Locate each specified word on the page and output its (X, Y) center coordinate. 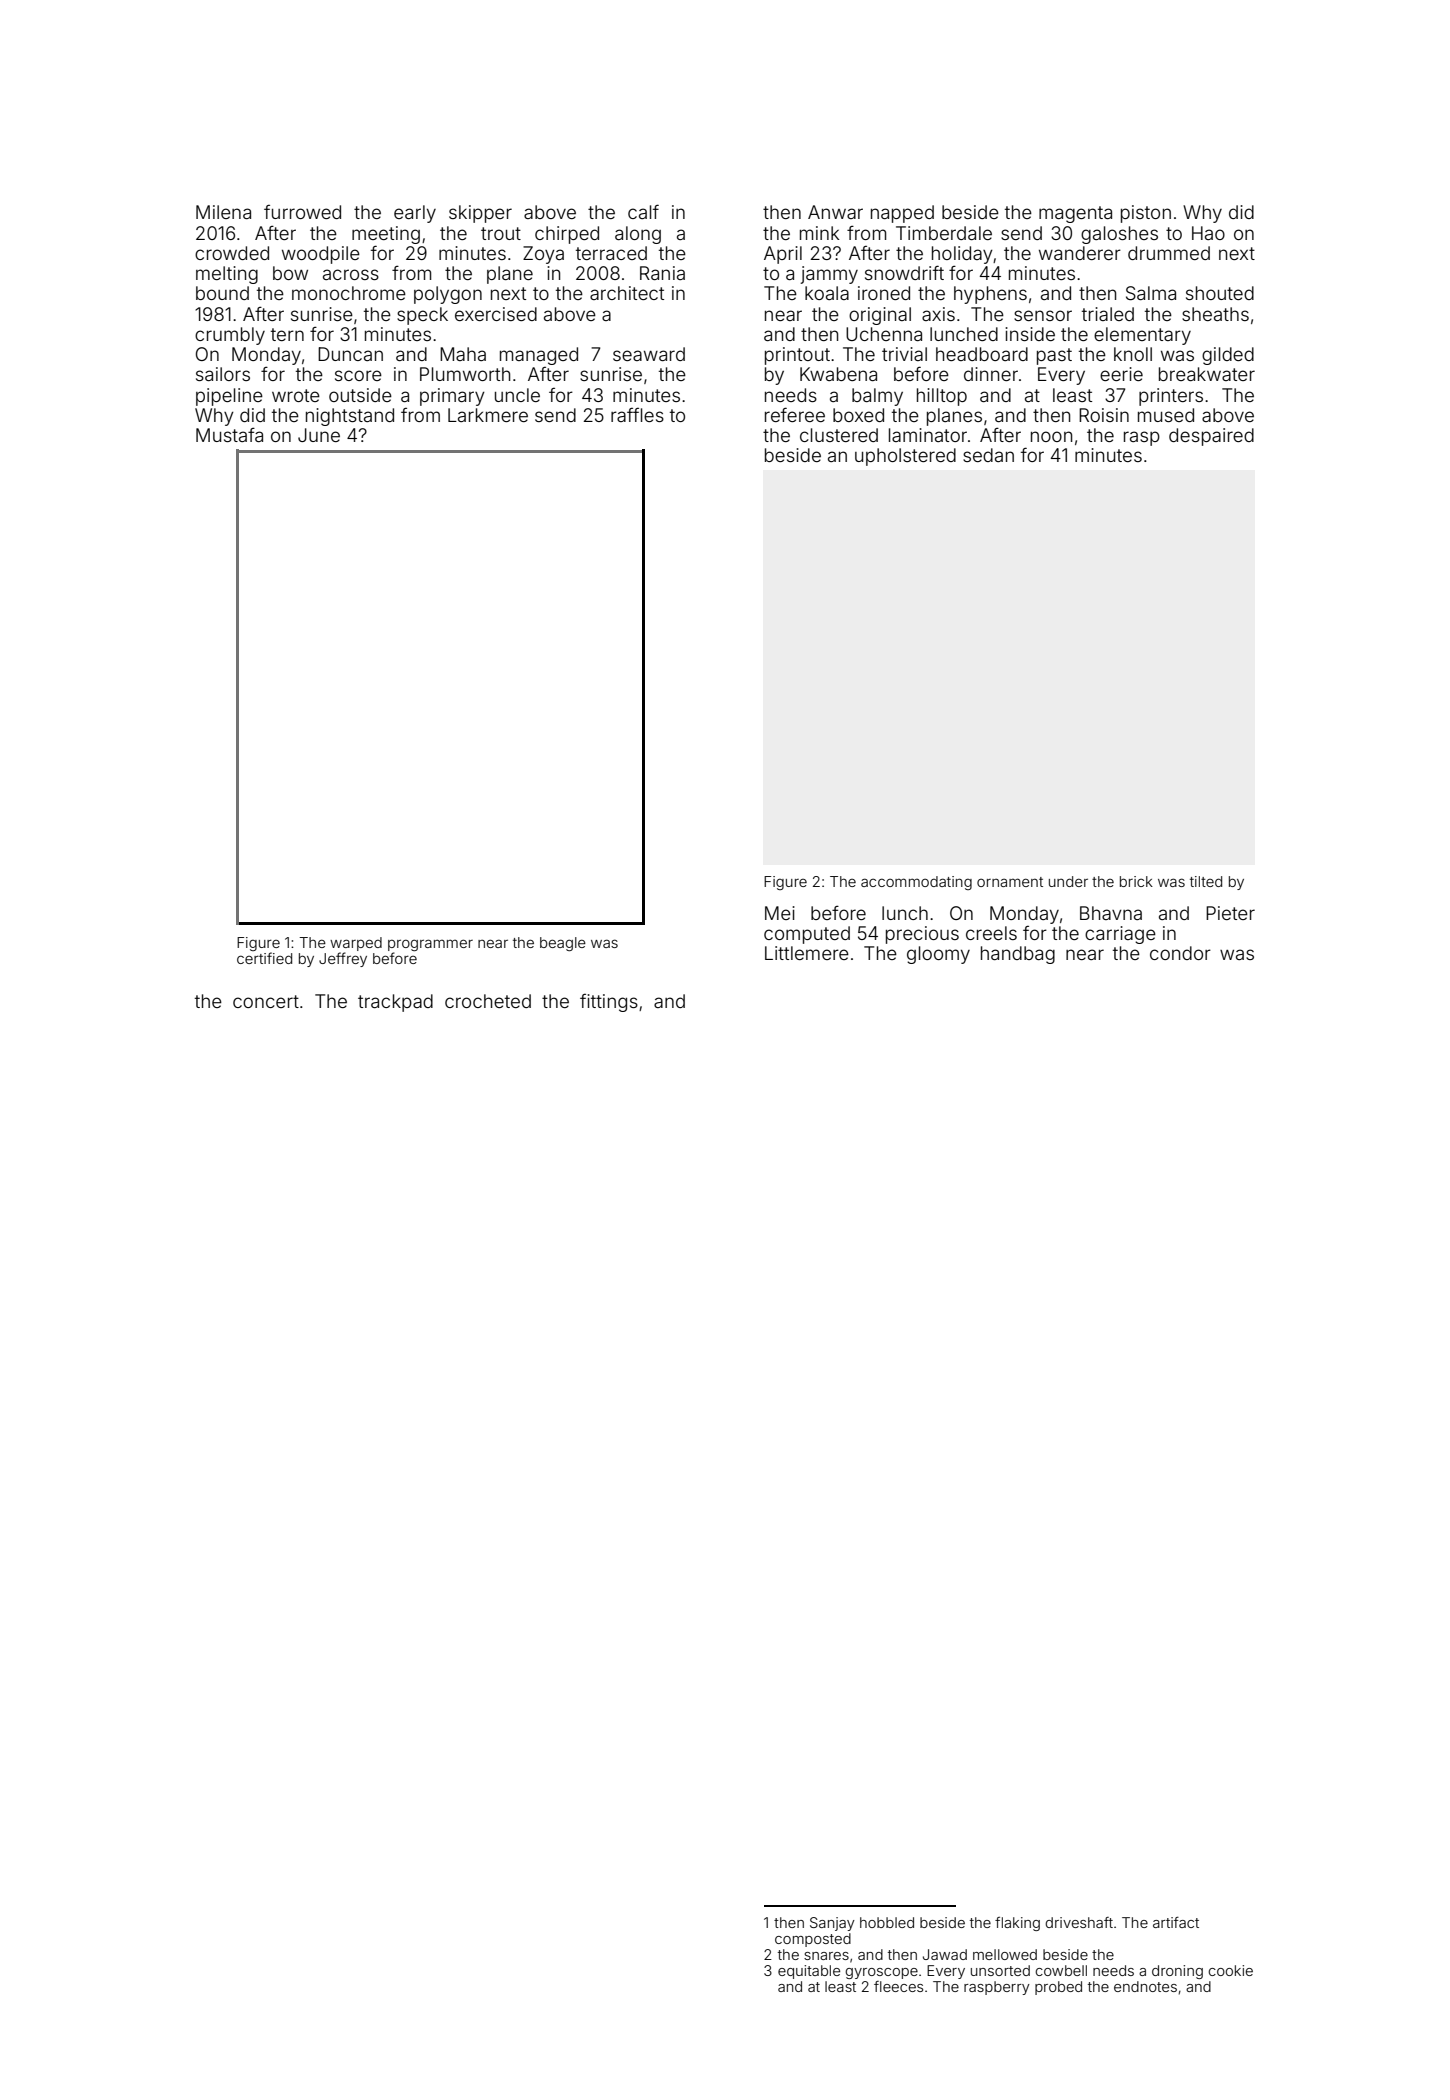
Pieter (1230, 913)
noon (1051, 436)
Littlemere (807, 953)
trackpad (395, 1003)
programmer (430, 945)
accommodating (916, 883)
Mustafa (229, 434)
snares (826, 1956)
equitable (809, 1972)
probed (1058, 1988)
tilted (1206, 881)
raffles (637, 415)
